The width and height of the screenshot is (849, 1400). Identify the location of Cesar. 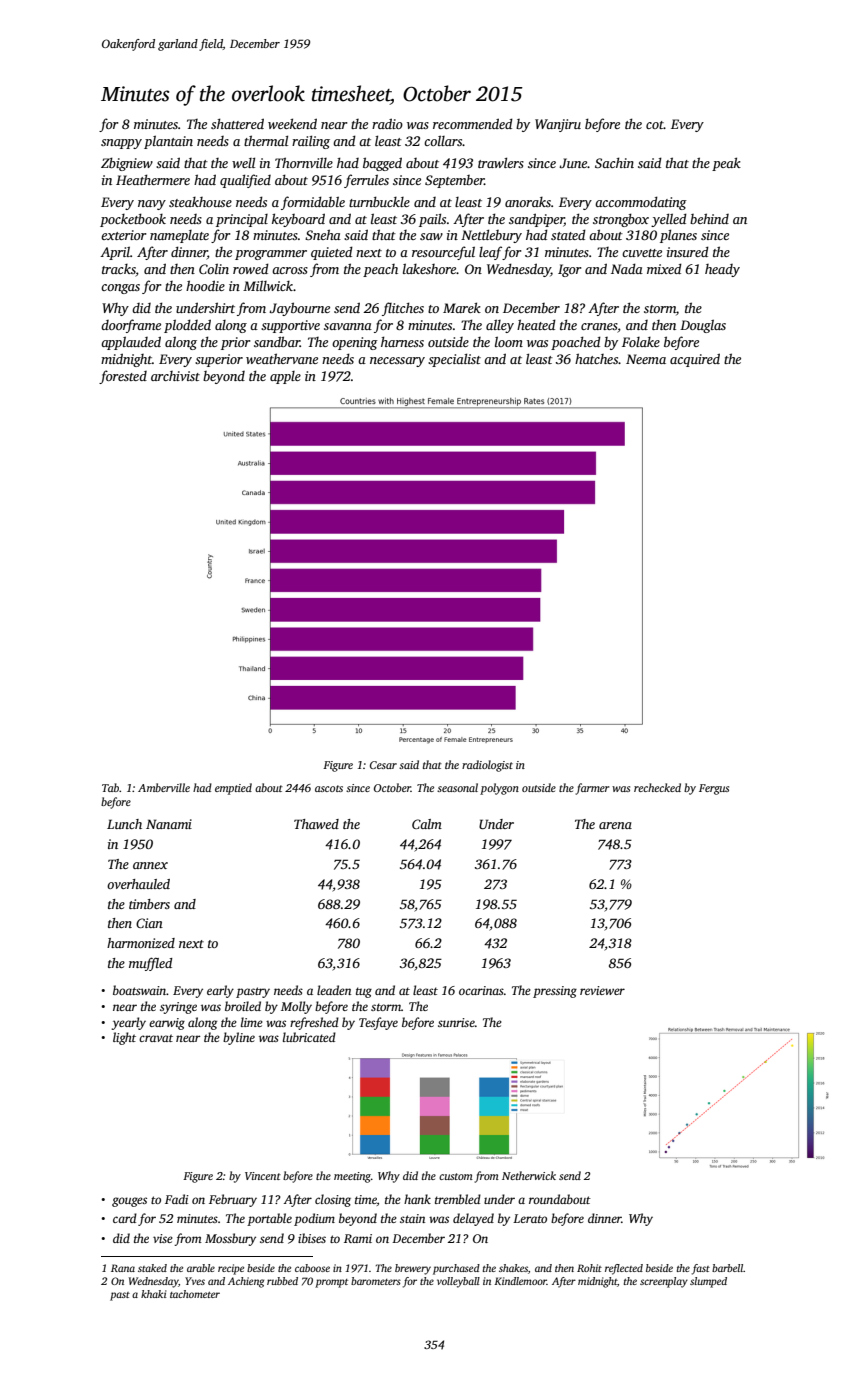
(383, 765).
